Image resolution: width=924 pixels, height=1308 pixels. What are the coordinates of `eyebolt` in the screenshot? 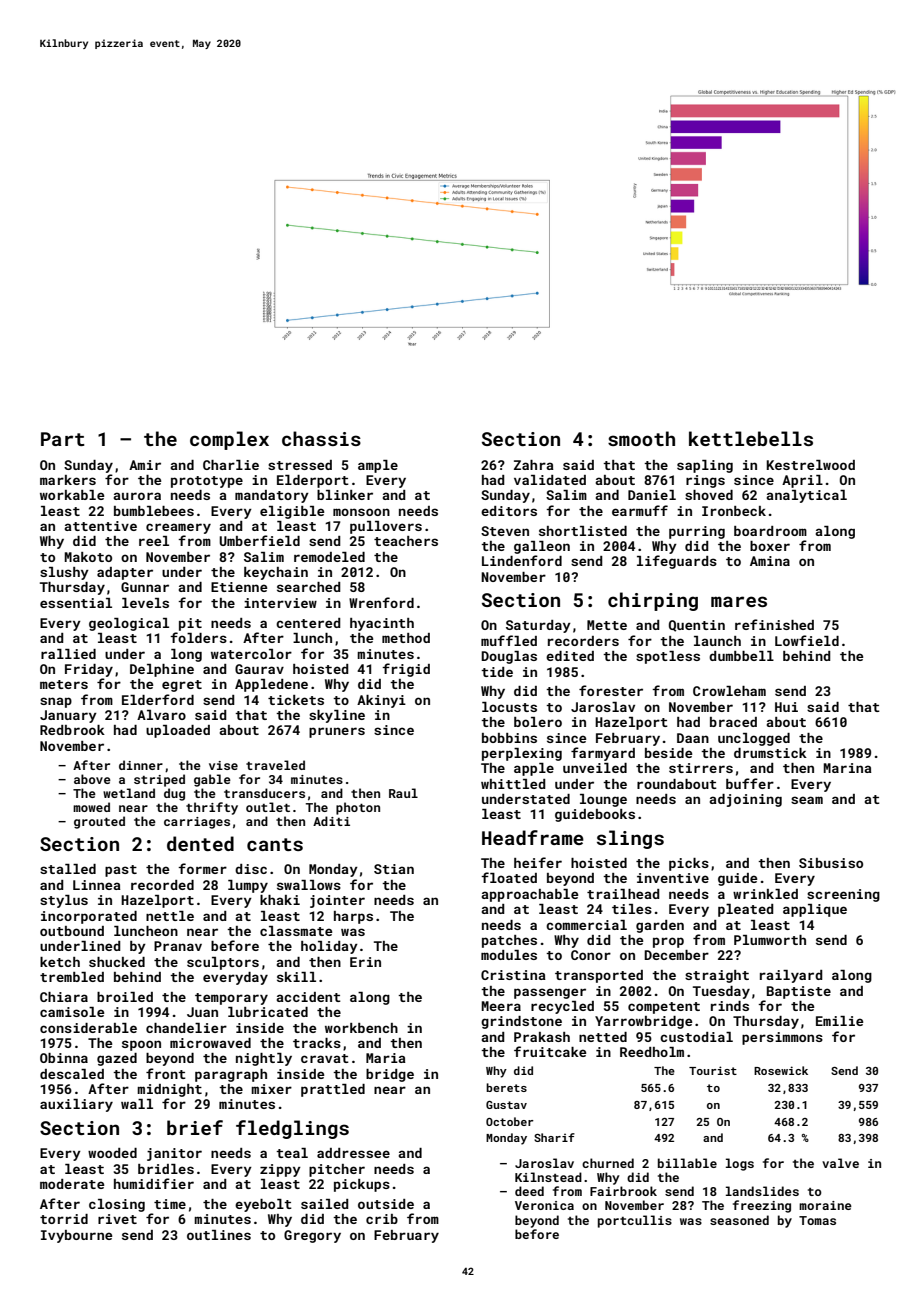 It's located at (263, 1205).
